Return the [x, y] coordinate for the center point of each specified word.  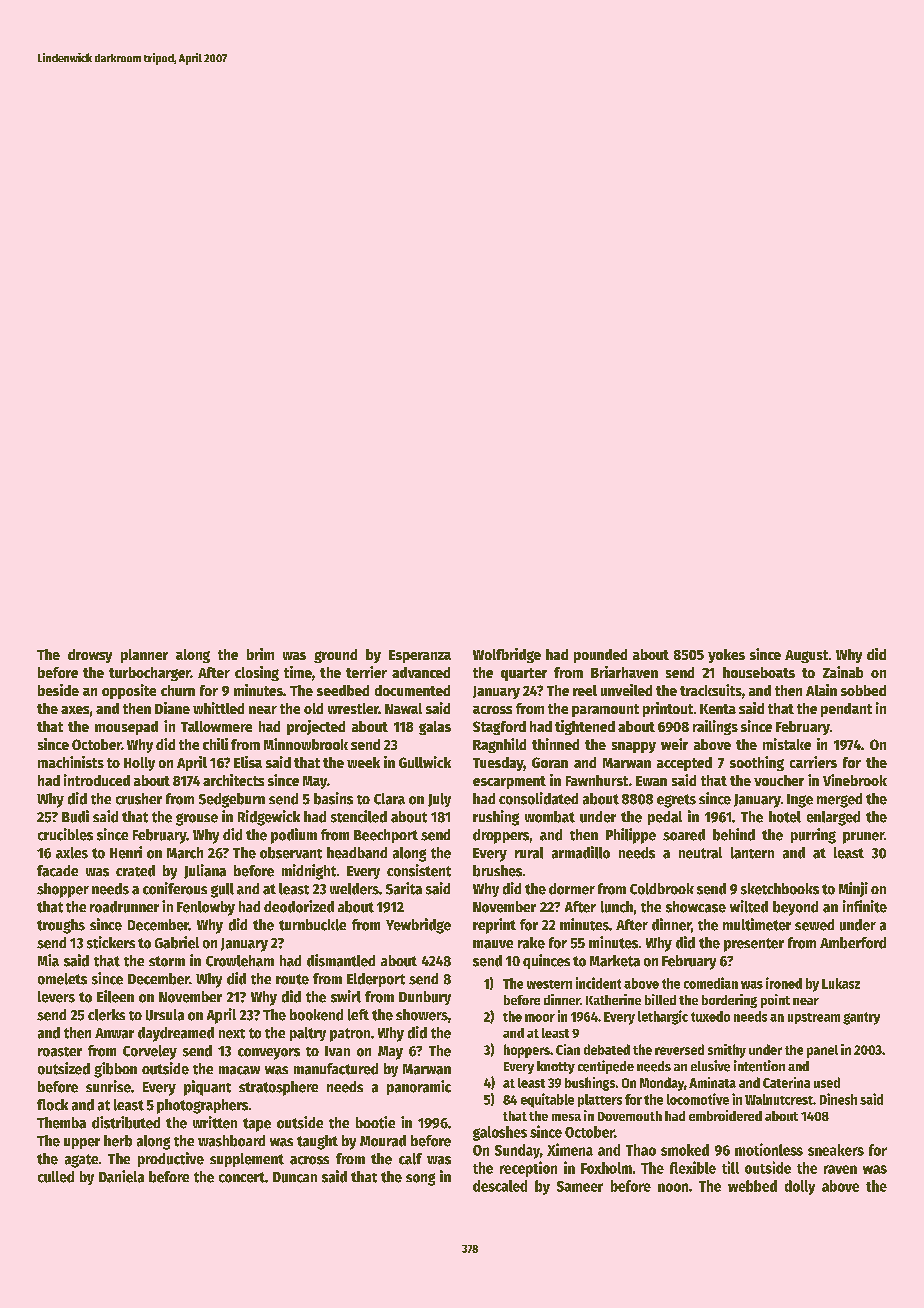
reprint [494, 926]
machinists [71, 762]
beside [58, 690]
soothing [757, 763]
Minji [853, 889]
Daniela [121, 1176]
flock [52, 1105]
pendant [846, 710]
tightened [585, 727]
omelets [62, 979]
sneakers [836, 1150]
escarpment [509, 782]
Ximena [570, 1149]
